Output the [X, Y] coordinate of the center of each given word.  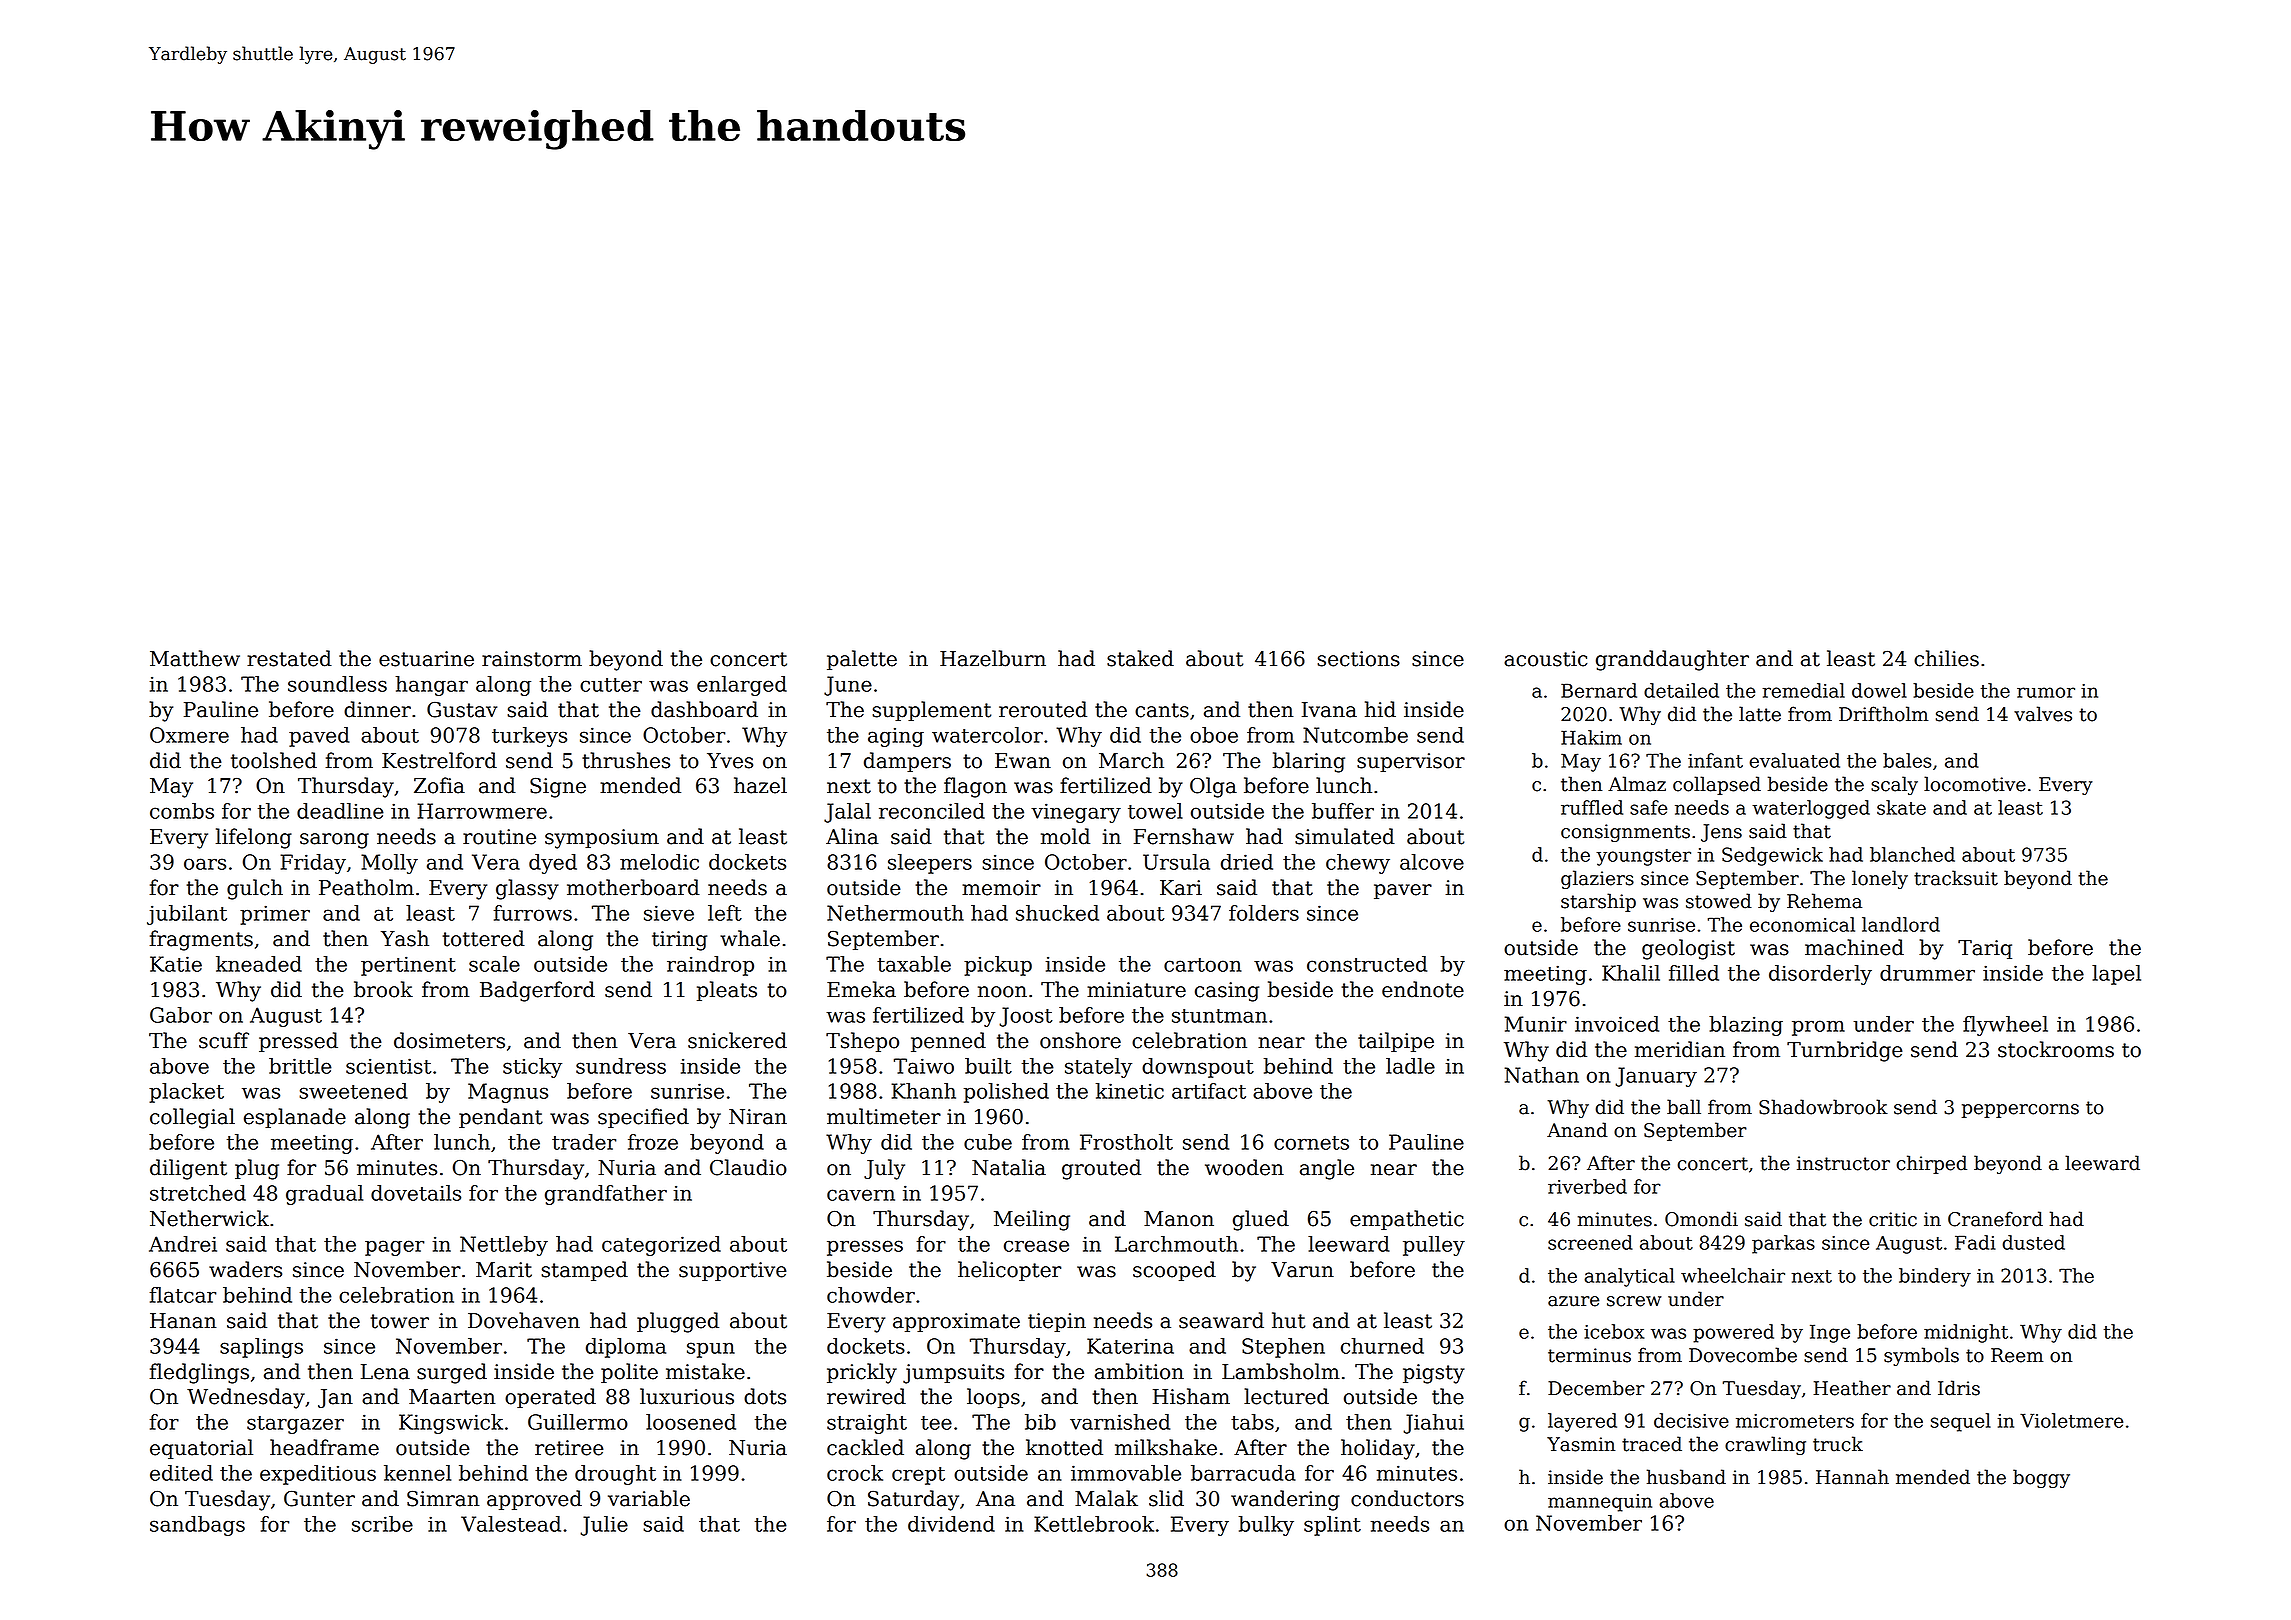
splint [1332, 1526]
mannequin [1600, 1503]
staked [1140, 658]
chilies [1946, 658]
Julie [604, 1526]
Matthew [195, 658]
